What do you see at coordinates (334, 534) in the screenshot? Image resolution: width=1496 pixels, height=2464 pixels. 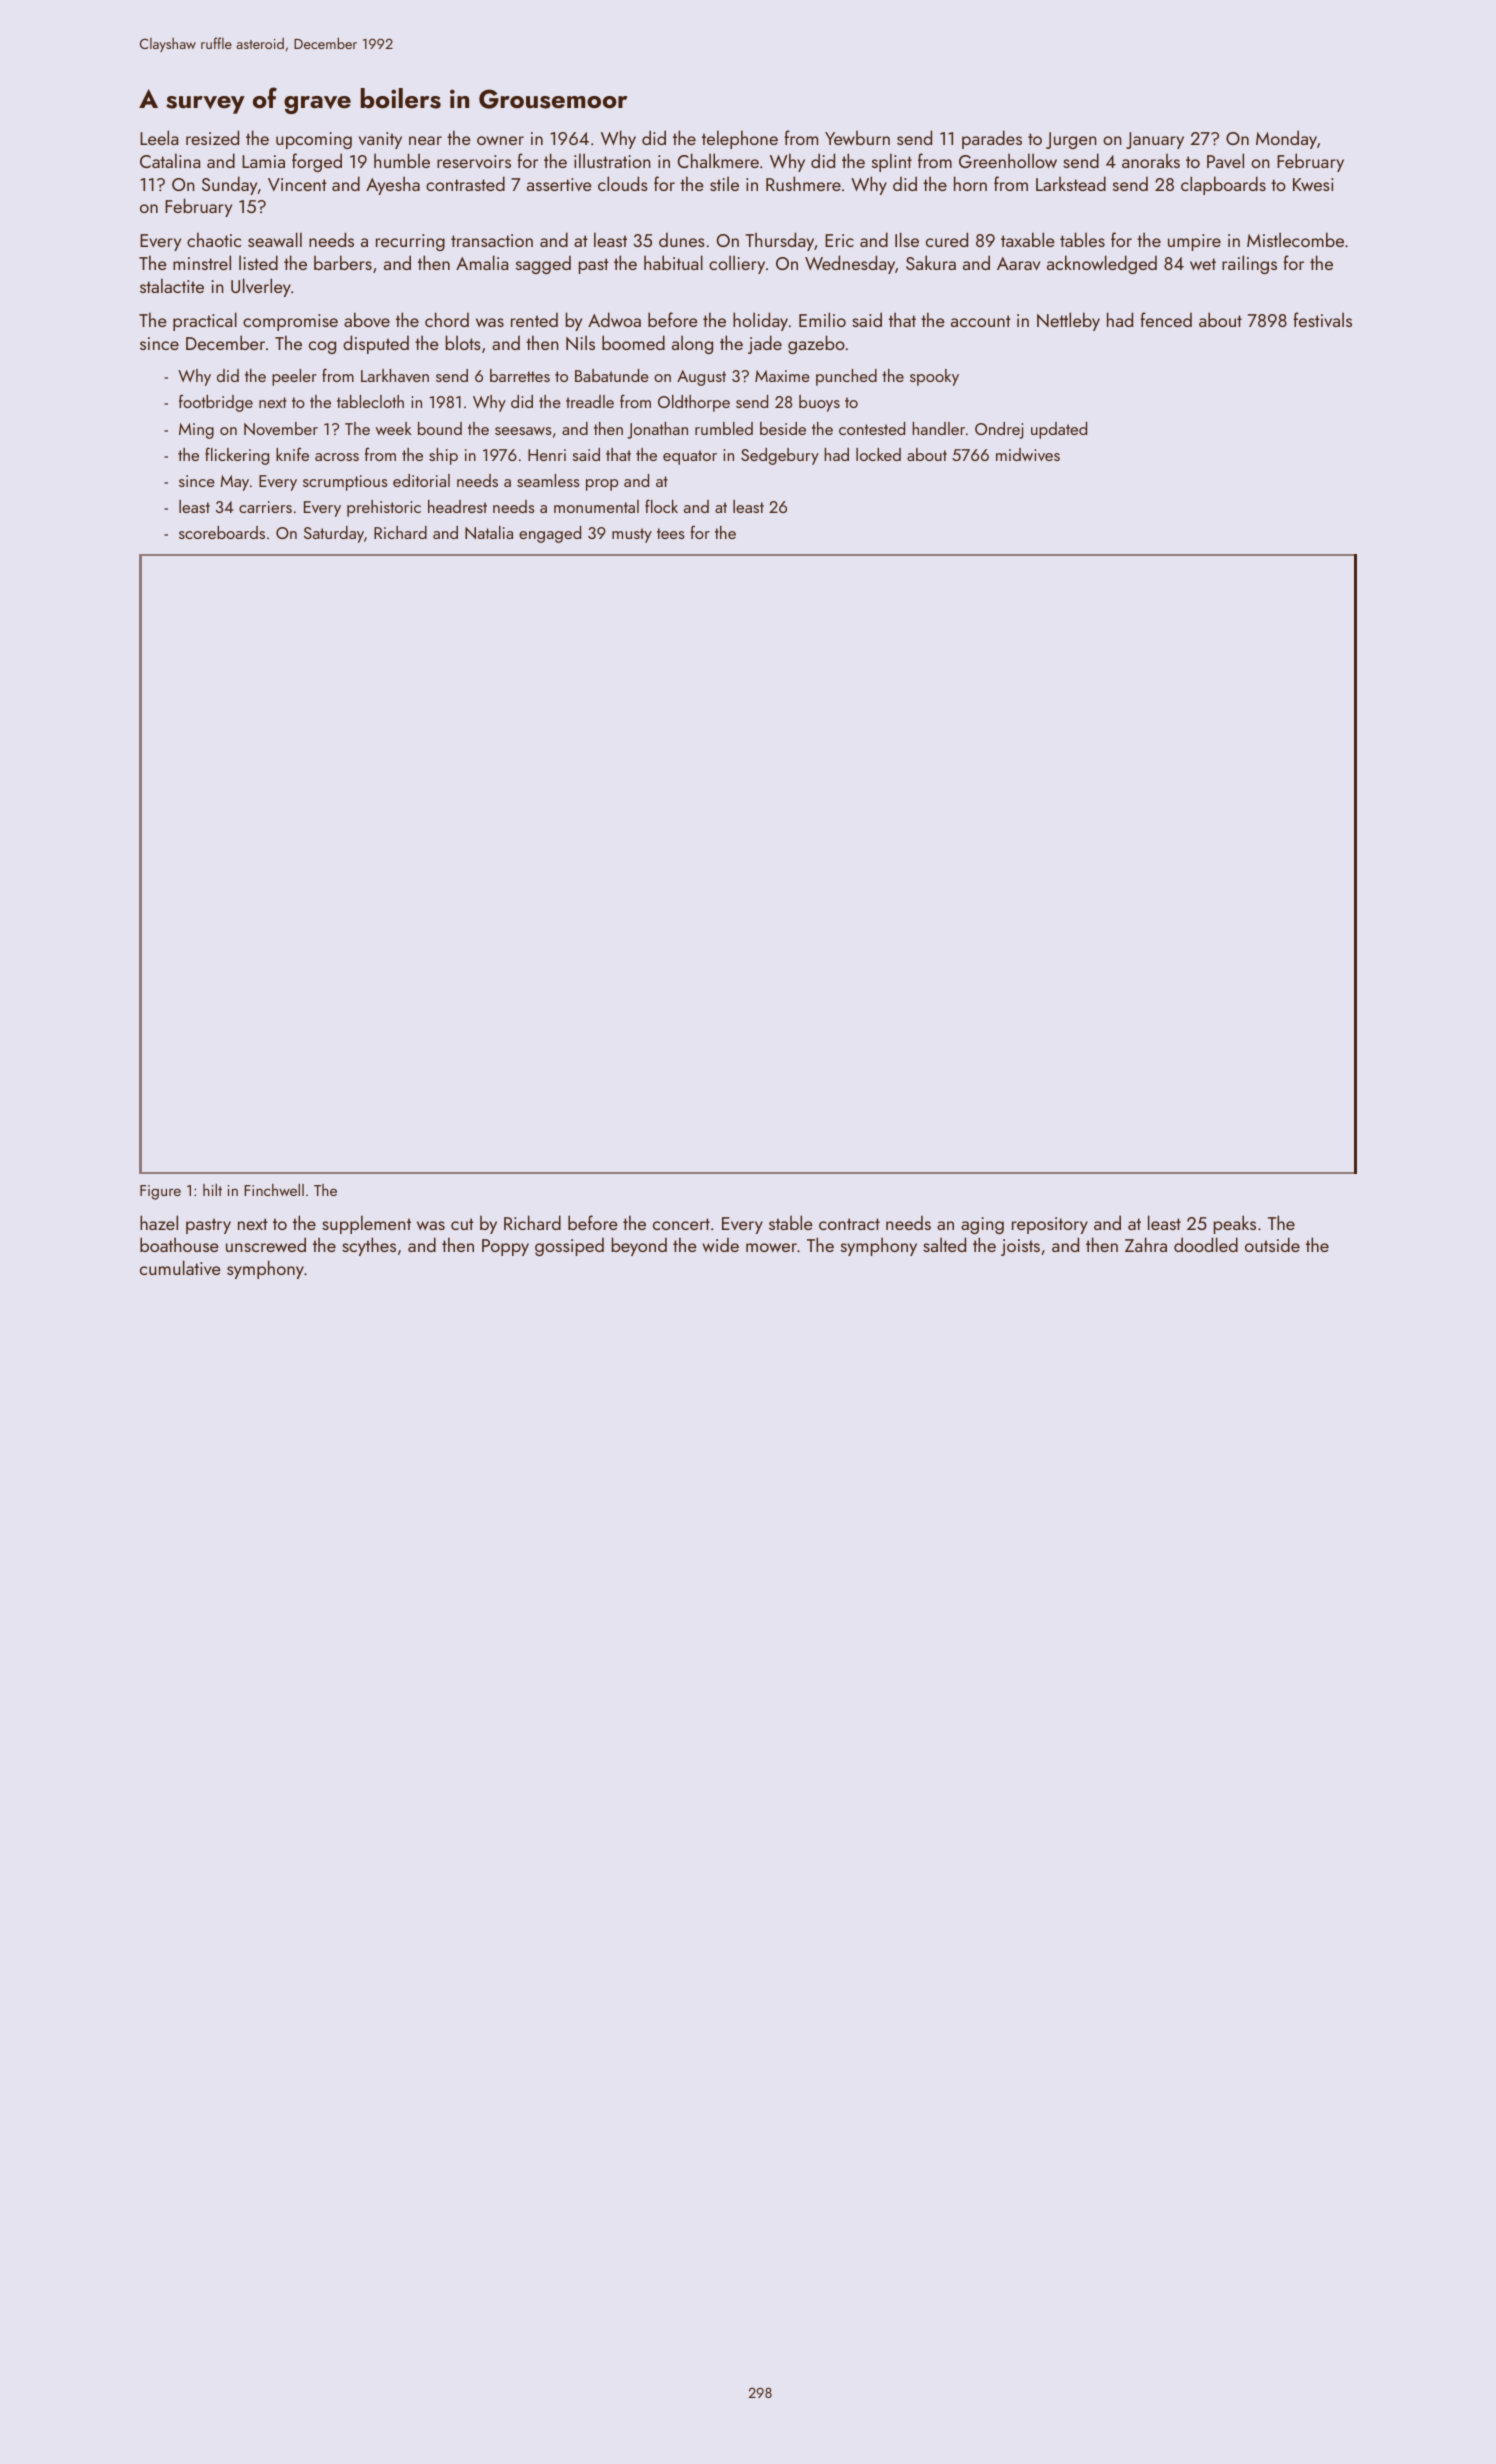 I see `Saturday` at bounding box center [334, 534].
